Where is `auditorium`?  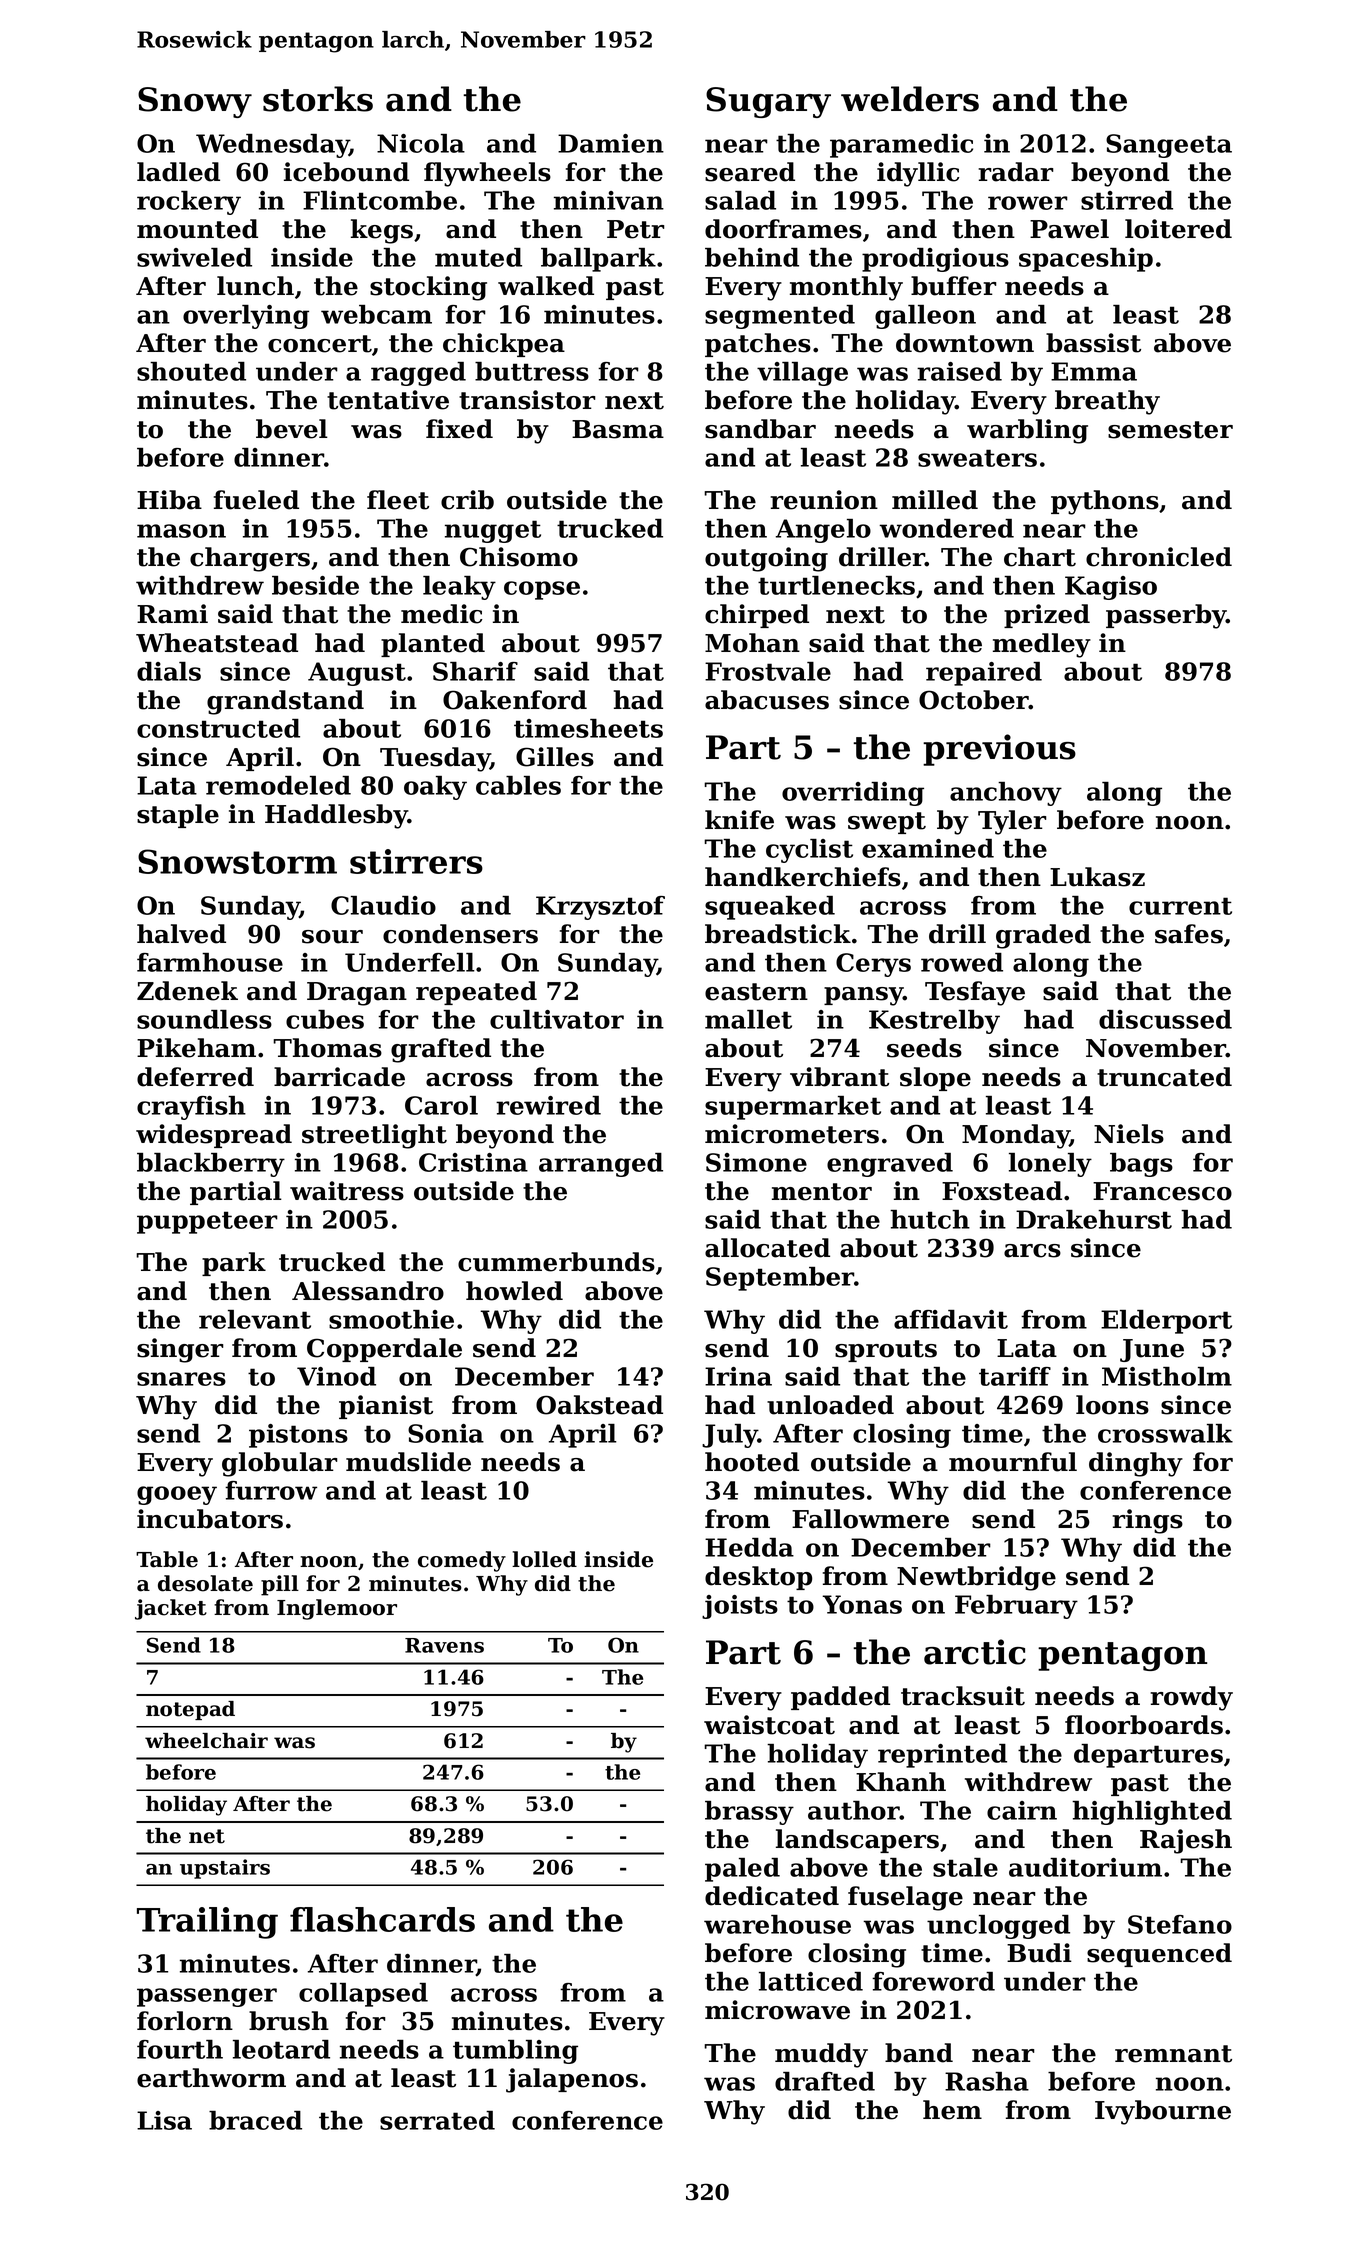
auditorium is located at coordinates (1085, 1867).
